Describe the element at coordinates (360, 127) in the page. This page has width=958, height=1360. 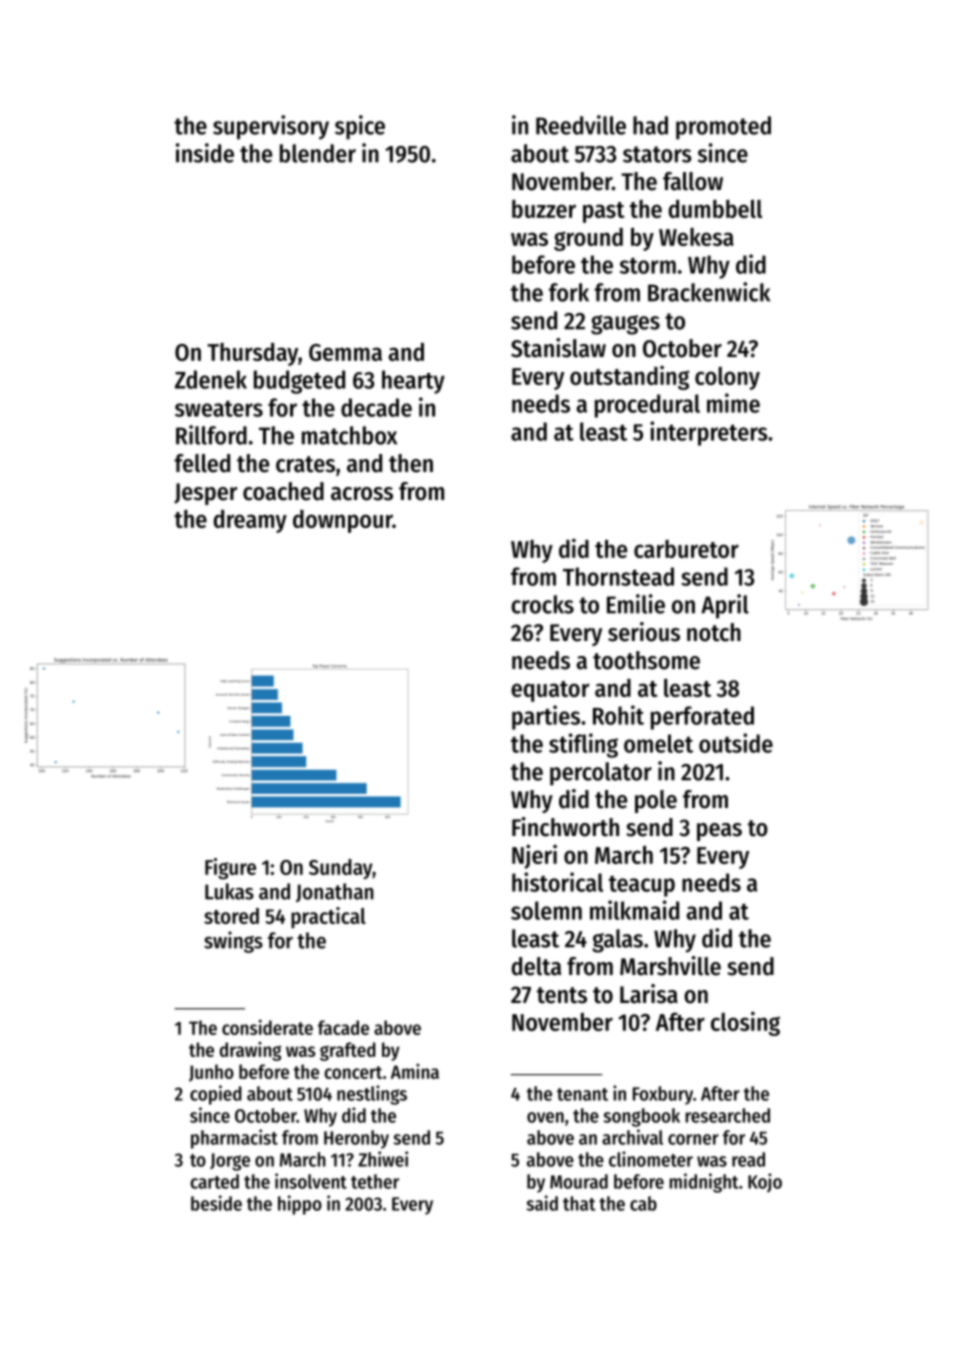
I see `spice` at that location.
